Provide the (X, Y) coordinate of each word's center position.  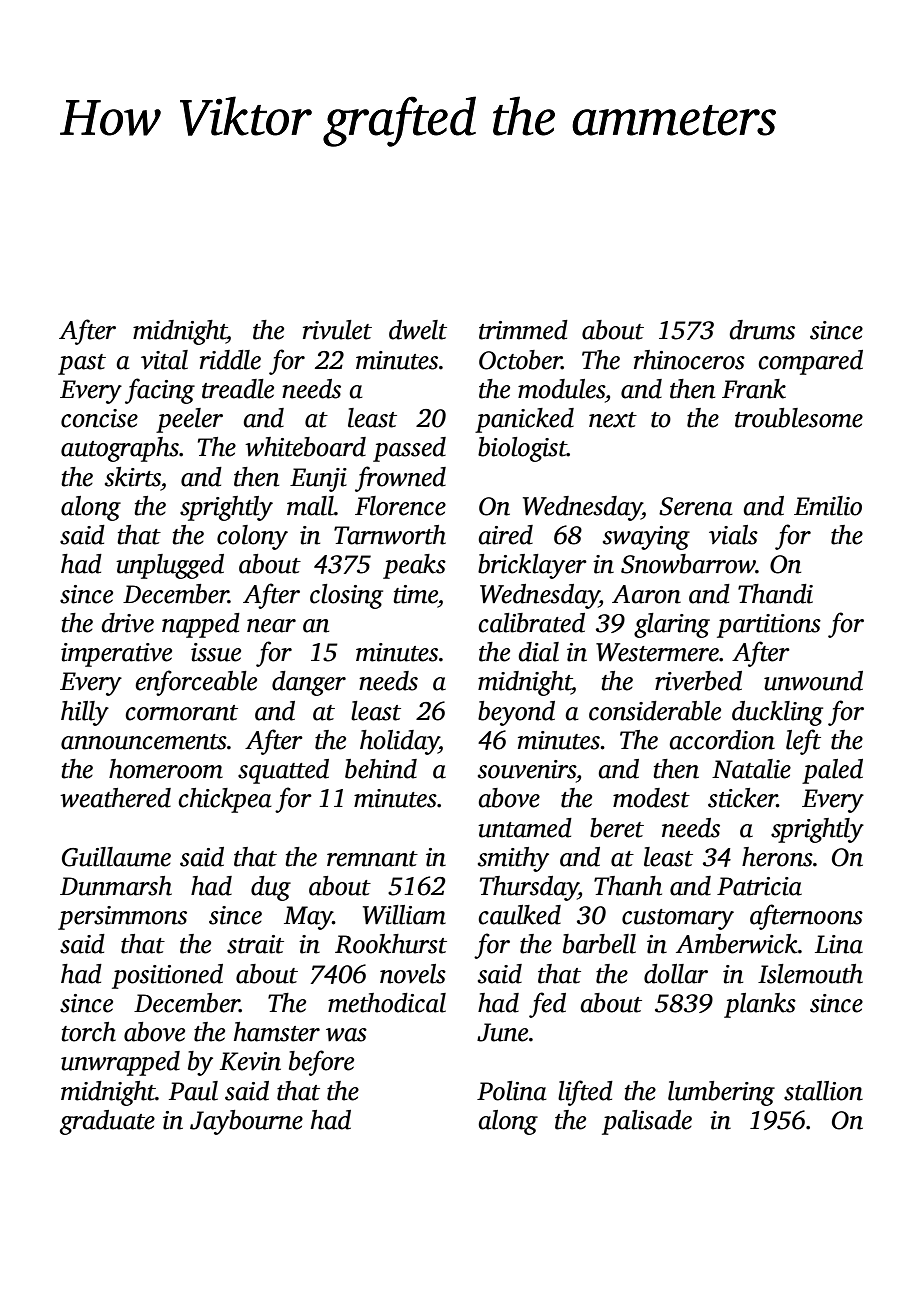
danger (309, 683)
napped (201, 625)
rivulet (337, 330)
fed (547, 1005)
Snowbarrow (688, 564)
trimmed (523, 330)
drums (762, 330)
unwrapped (120, 1063)
